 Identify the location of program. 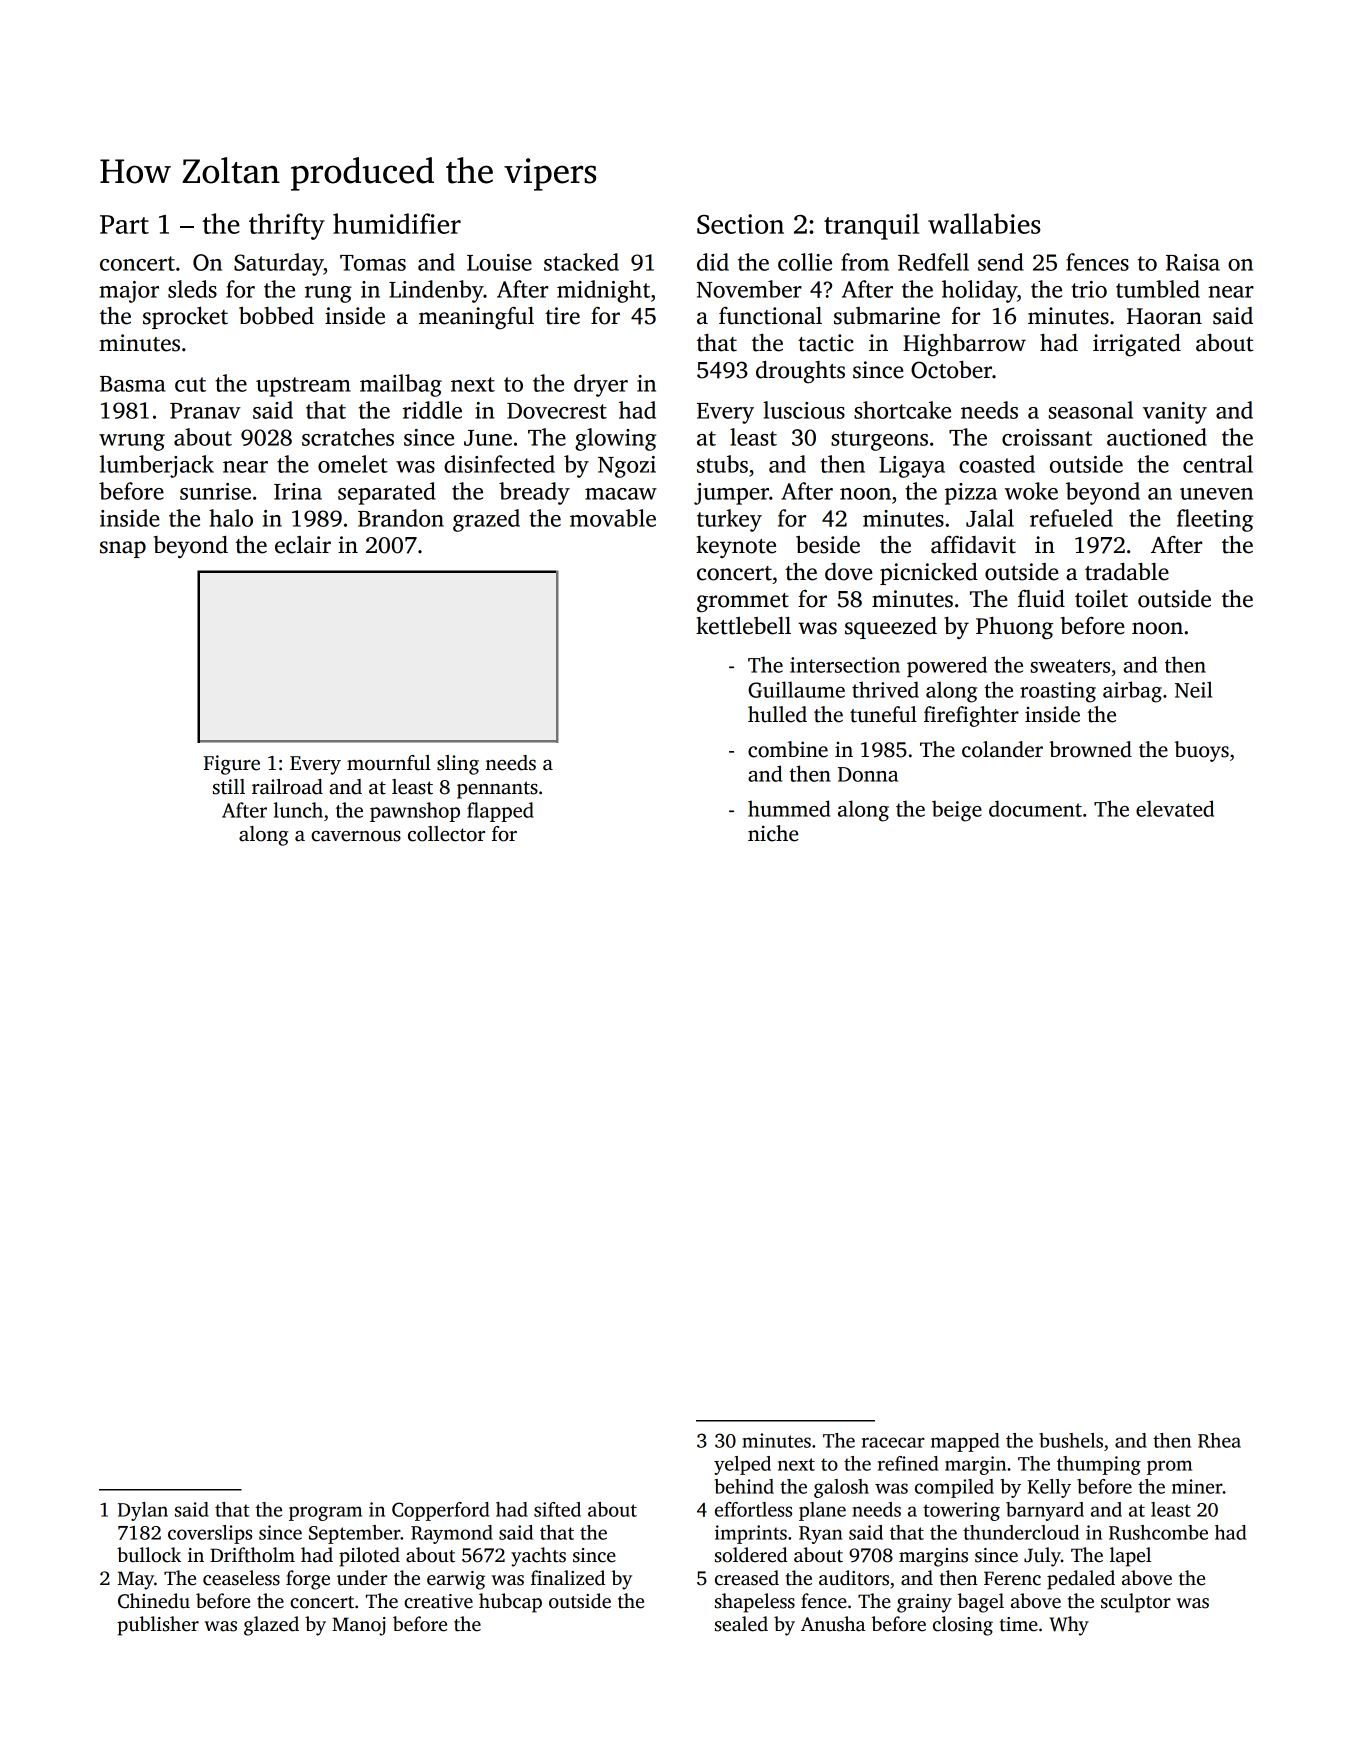
(325, 1513).
